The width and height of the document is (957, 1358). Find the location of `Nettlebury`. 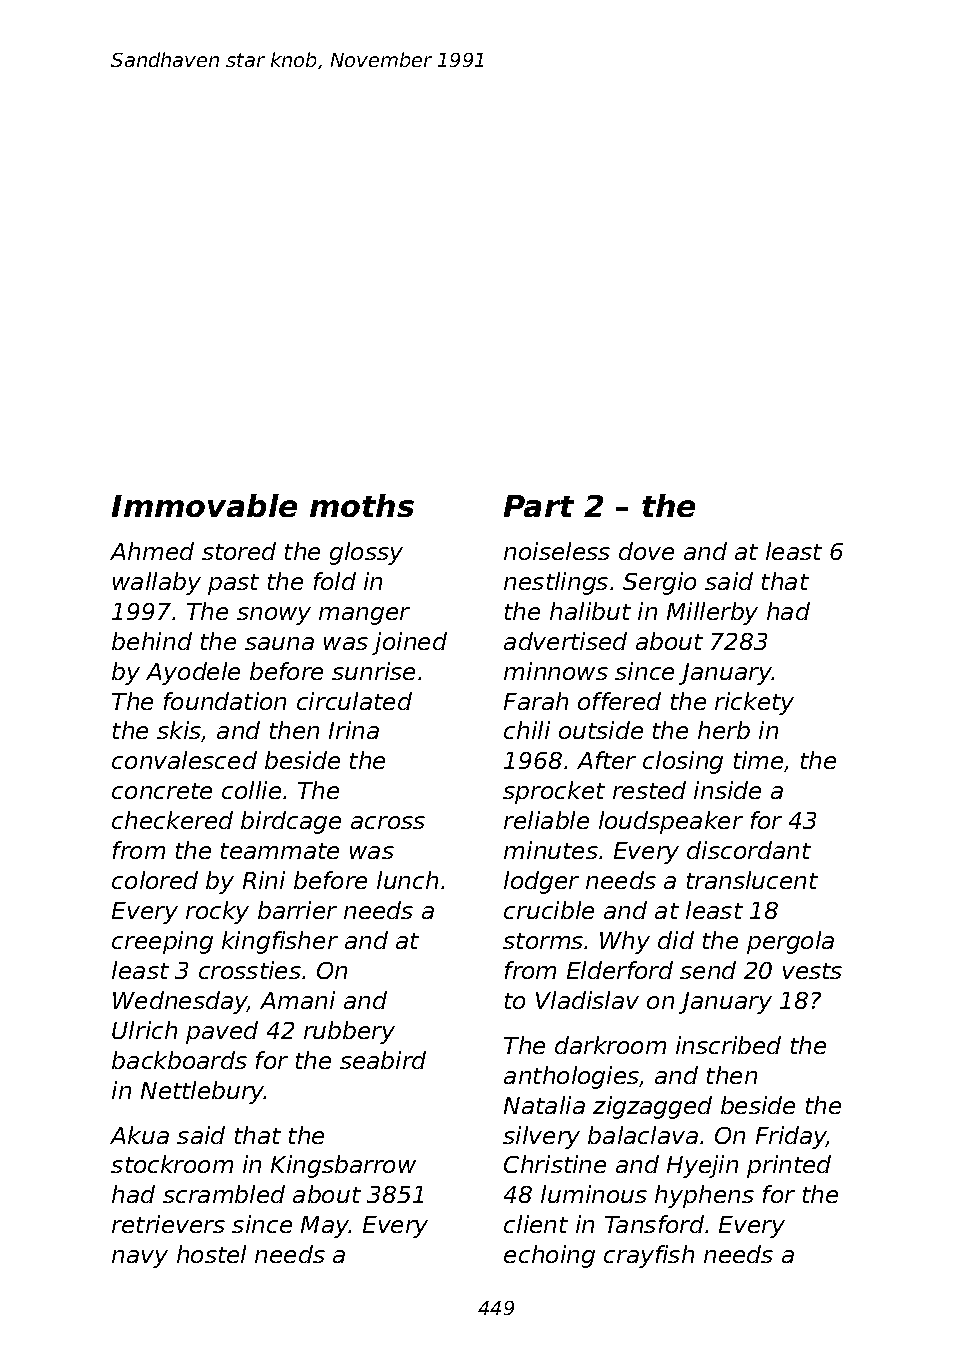

Nettlebury is located at coordinates (203, 1092).
